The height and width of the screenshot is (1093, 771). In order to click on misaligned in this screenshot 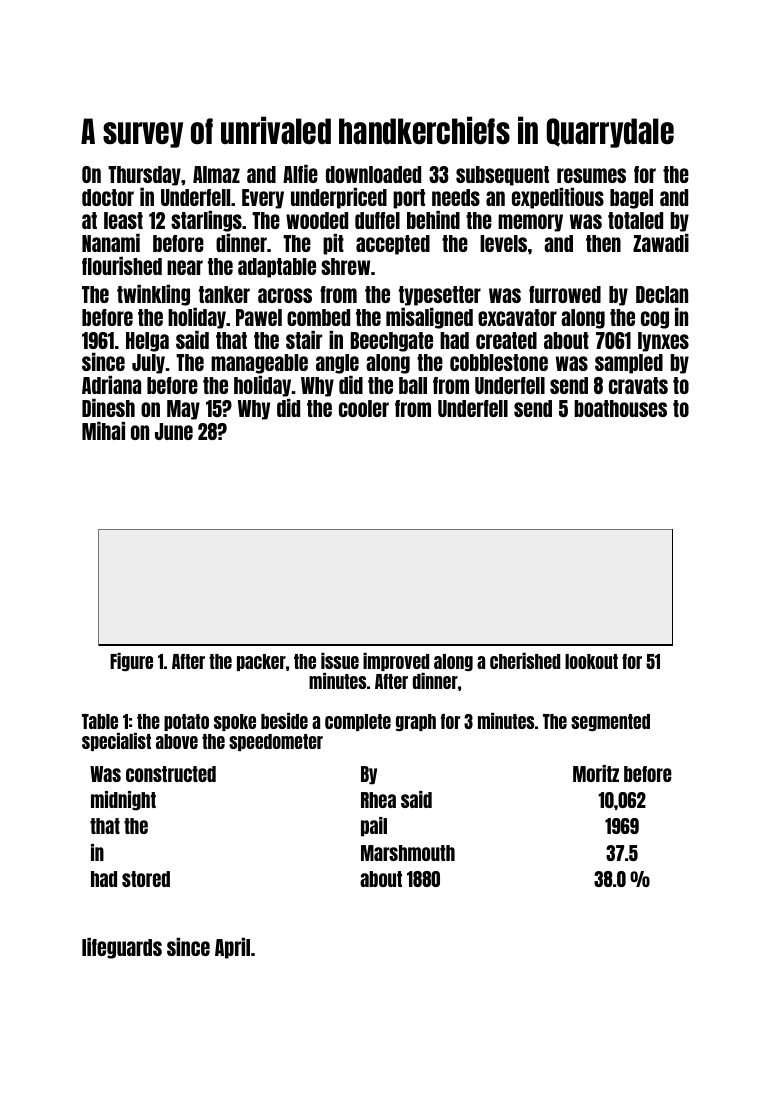, I will do `click(429, 318)`.
